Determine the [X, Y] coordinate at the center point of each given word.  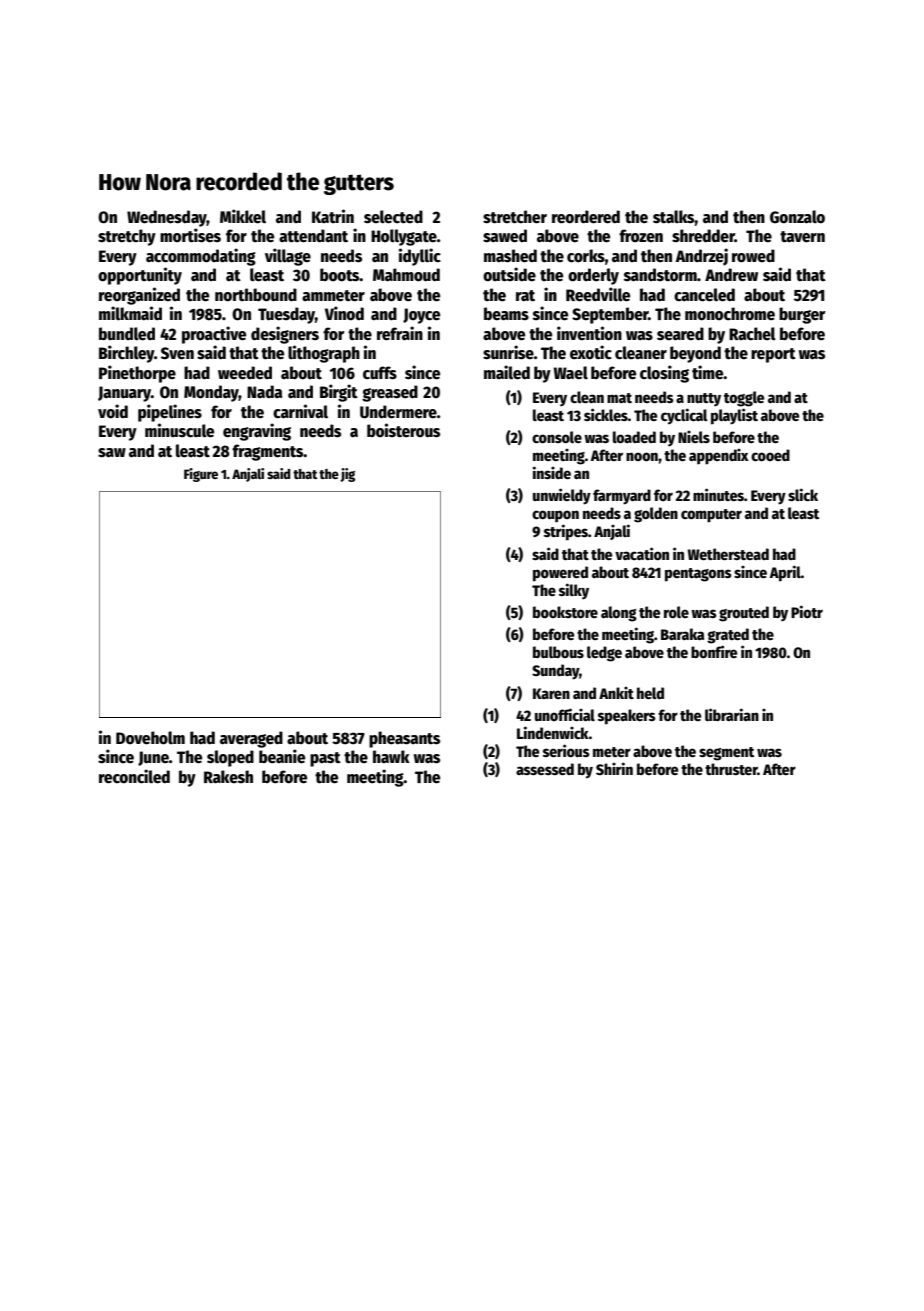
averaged [251, 739]
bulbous [558, 652]
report [773, 355]
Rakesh [228, 777]
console [557, 437]
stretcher [515, 217]
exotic [591, 352]
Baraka [683, 634]
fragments [267, 452]
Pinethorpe [137, 374]
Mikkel [243, 216]
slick [803, 494]
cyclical [684, 416]
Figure [201, 475]
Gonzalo [797, 217]
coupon [555, 516]
